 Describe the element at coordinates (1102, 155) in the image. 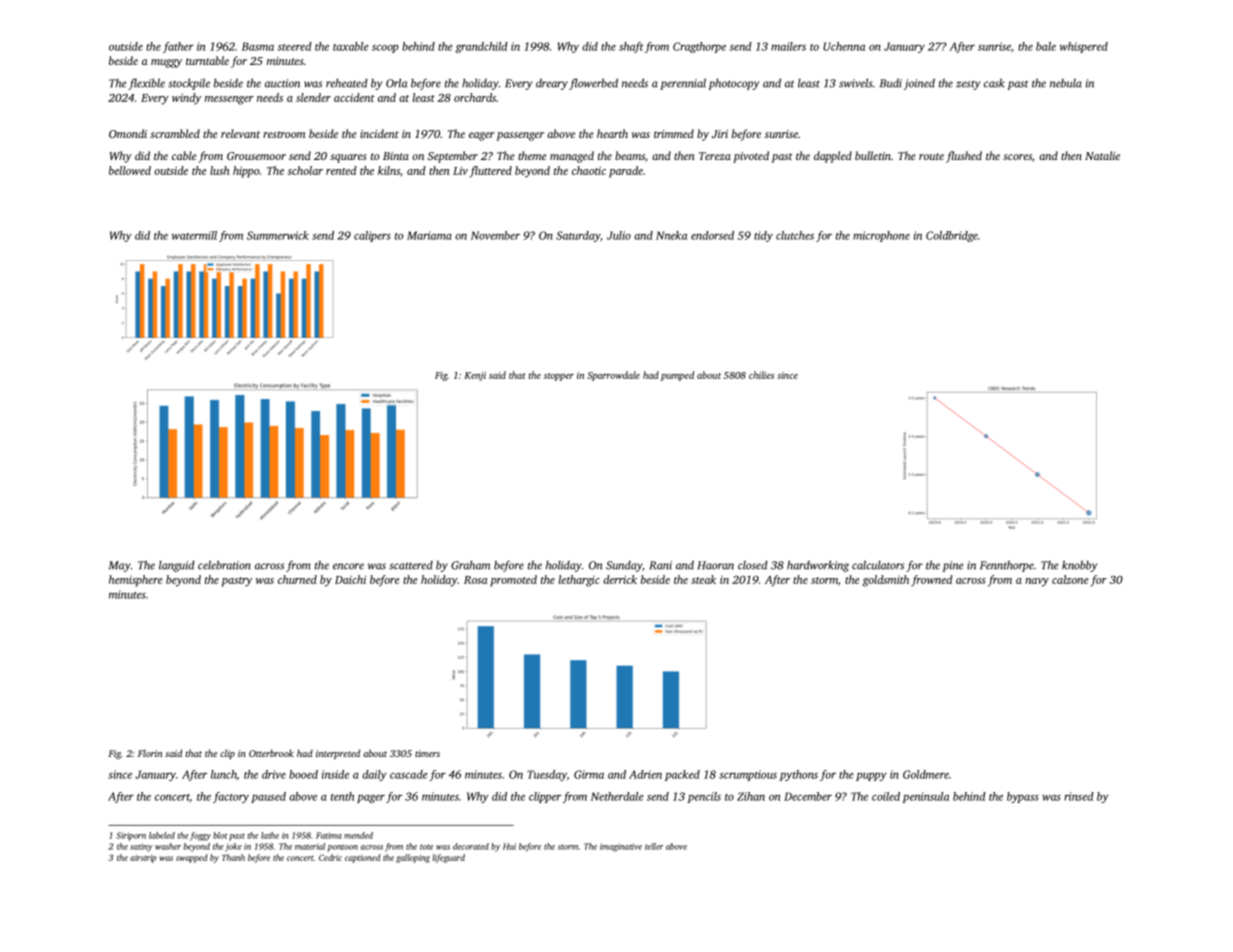

I see `Natalie` at that location.
